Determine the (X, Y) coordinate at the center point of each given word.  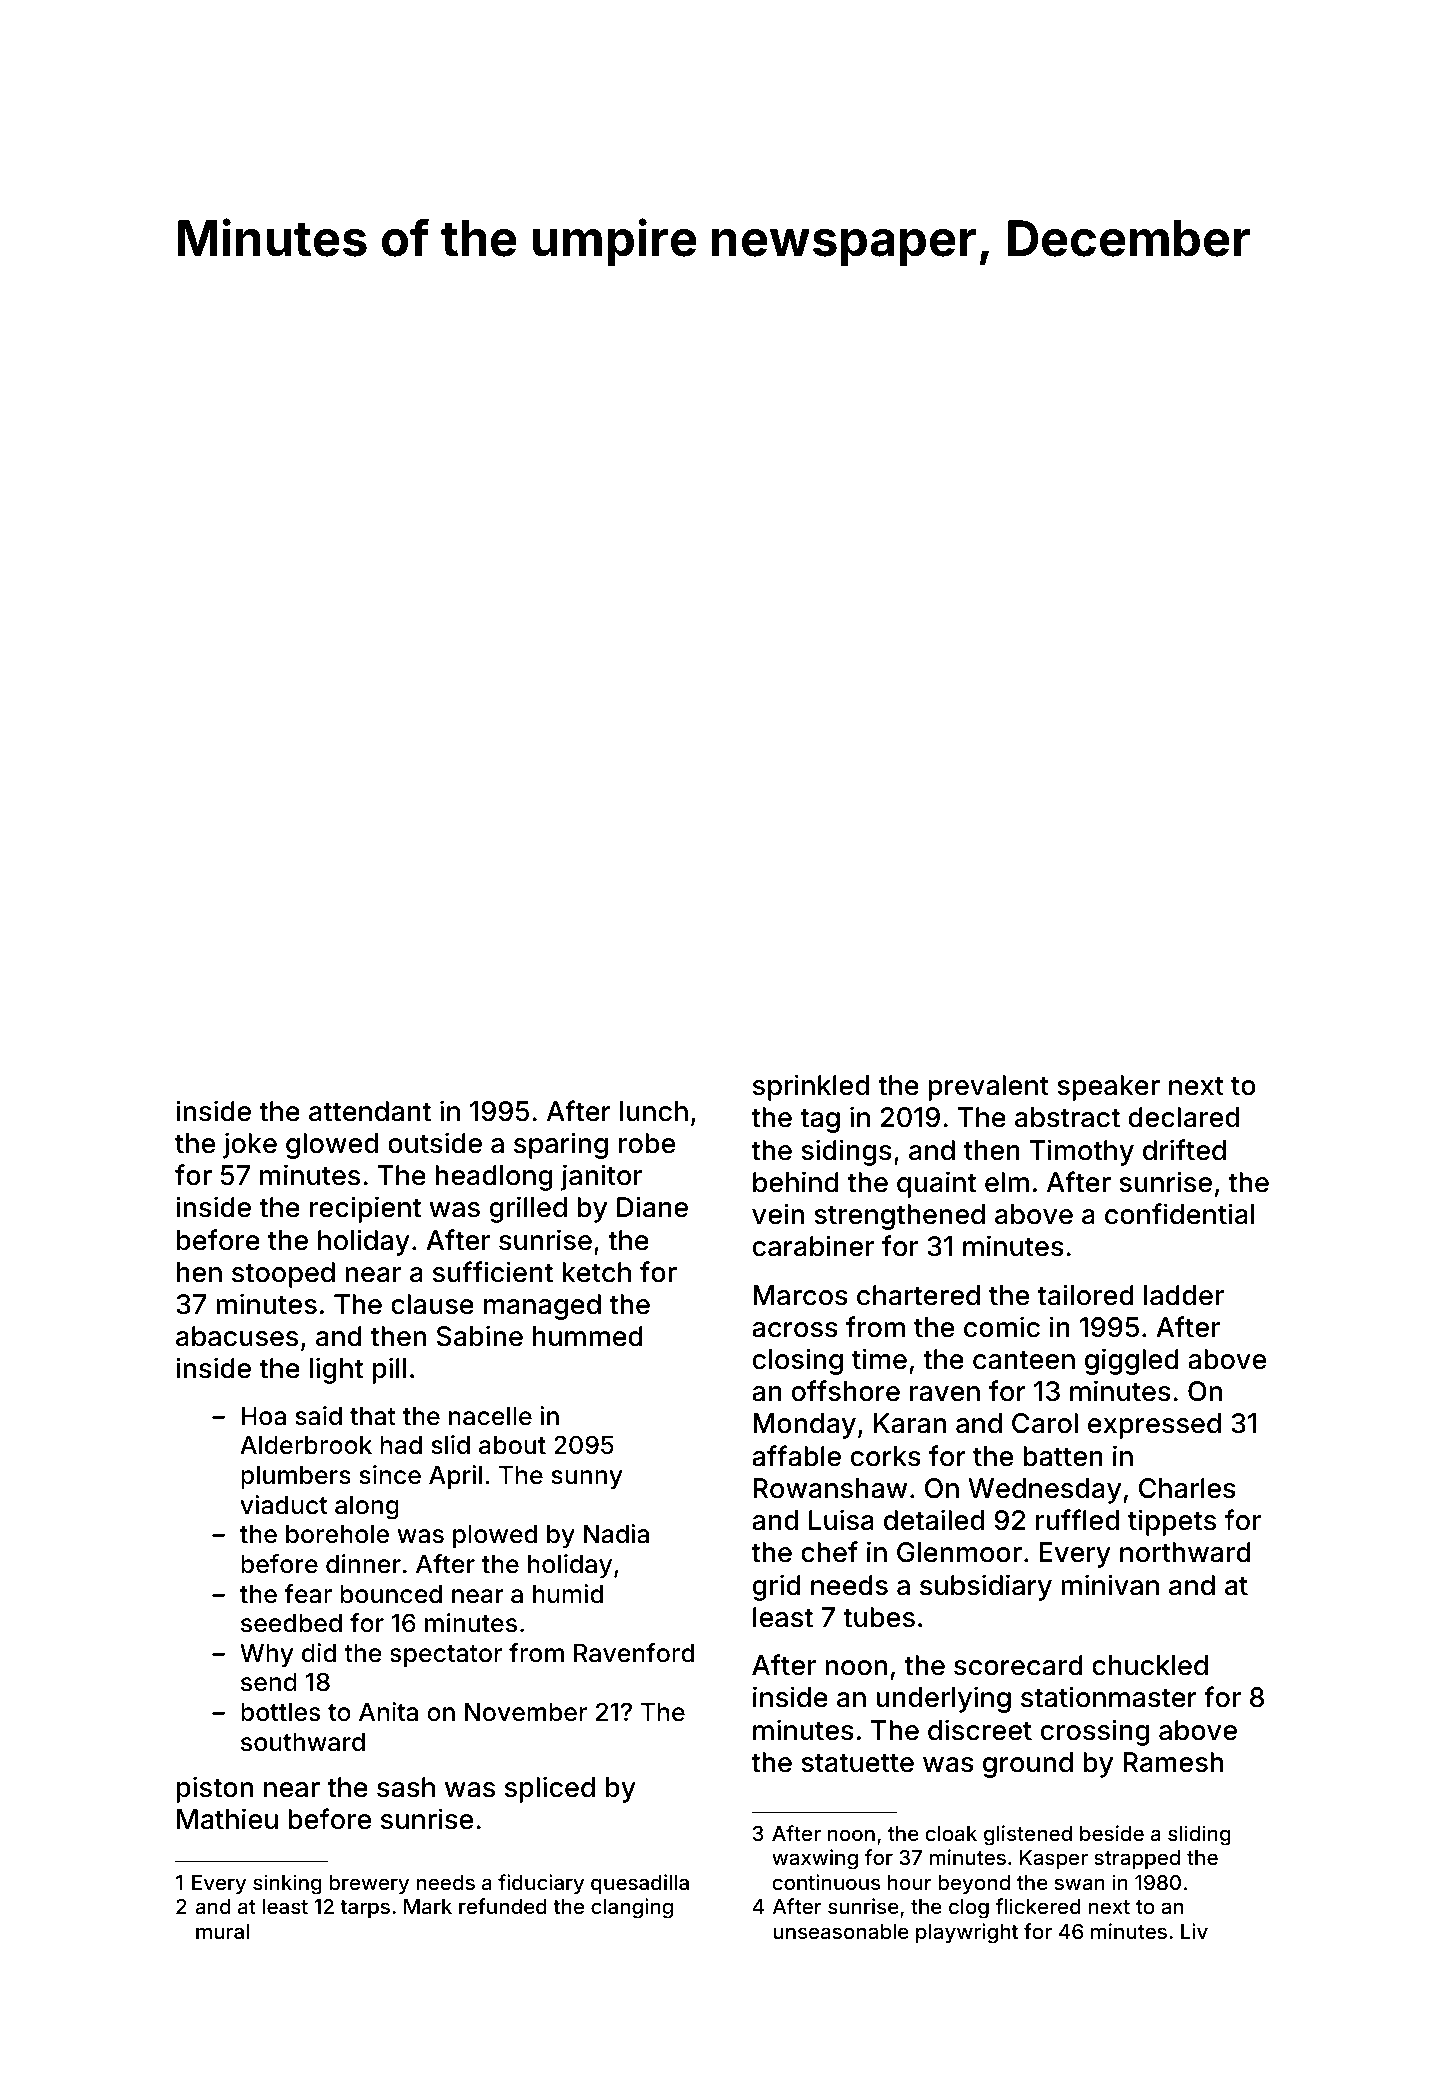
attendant (370, 1111)
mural (222, 1931)
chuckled (1150, 1665)
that (373, 1416)
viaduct (283, 1505)
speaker (1108, 1088)
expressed (1154, 1426)
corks (886, 1456)
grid (777, 1587)
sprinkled (811, 1087)
